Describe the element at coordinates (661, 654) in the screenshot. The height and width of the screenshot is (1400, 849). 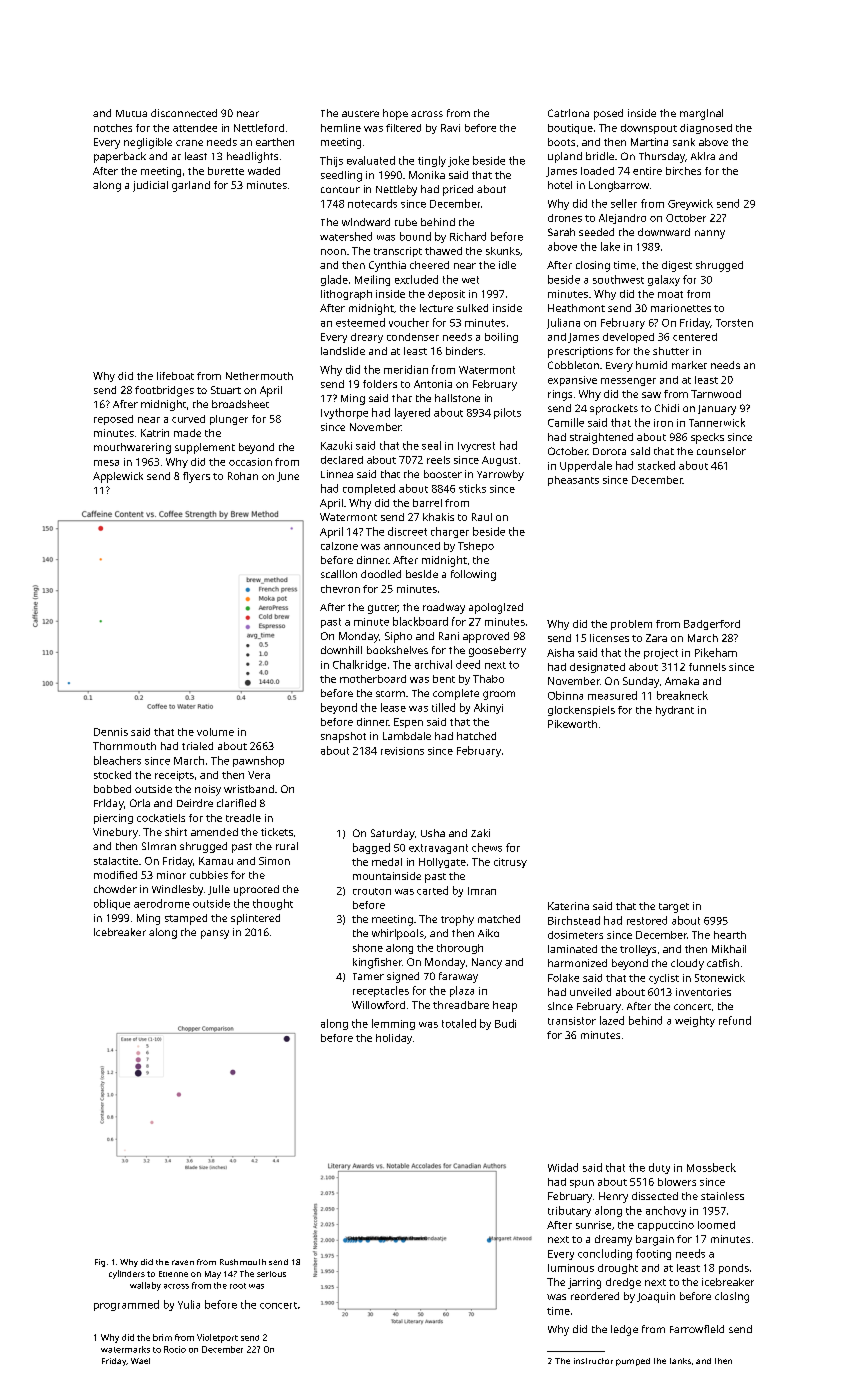
I see `project` at that location.
